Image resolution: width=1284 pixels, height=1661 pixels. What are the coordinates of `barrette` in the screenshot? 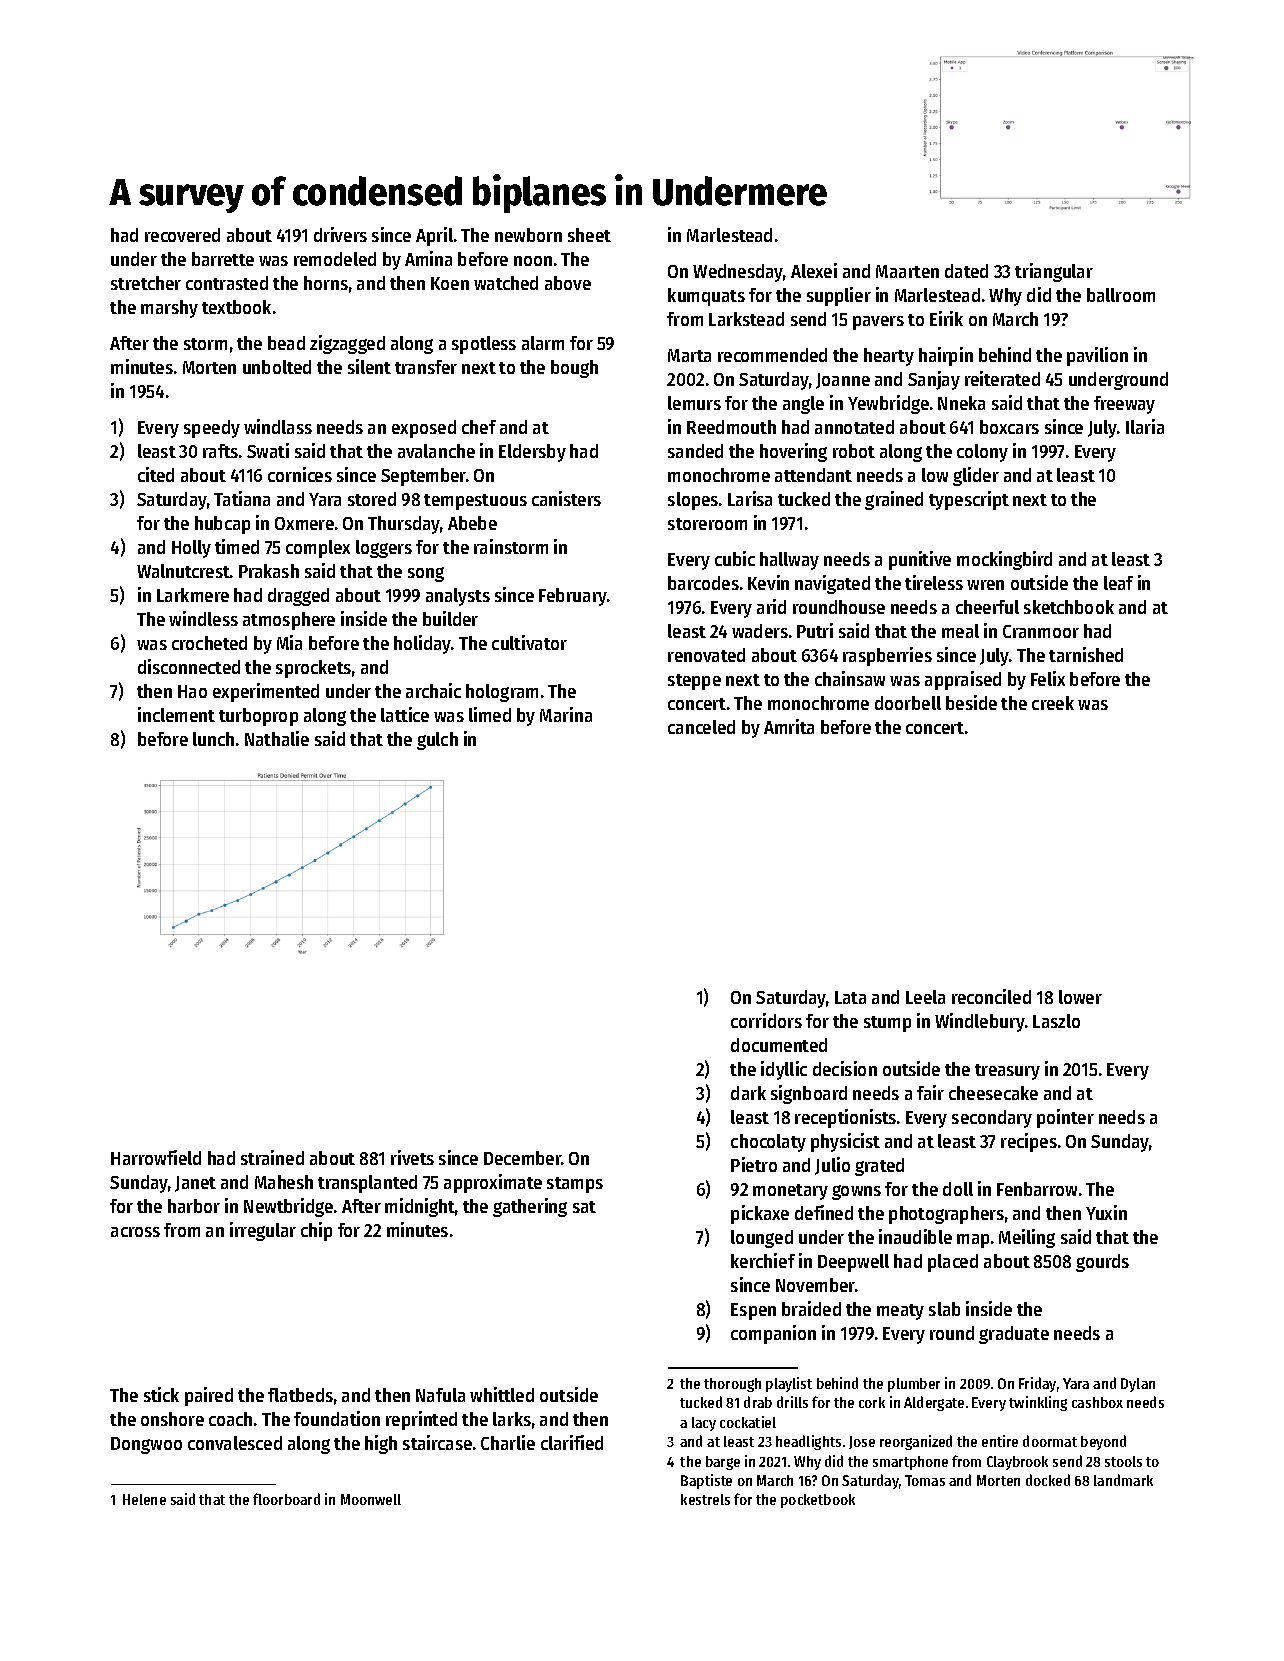 It's located at (223, 259).
